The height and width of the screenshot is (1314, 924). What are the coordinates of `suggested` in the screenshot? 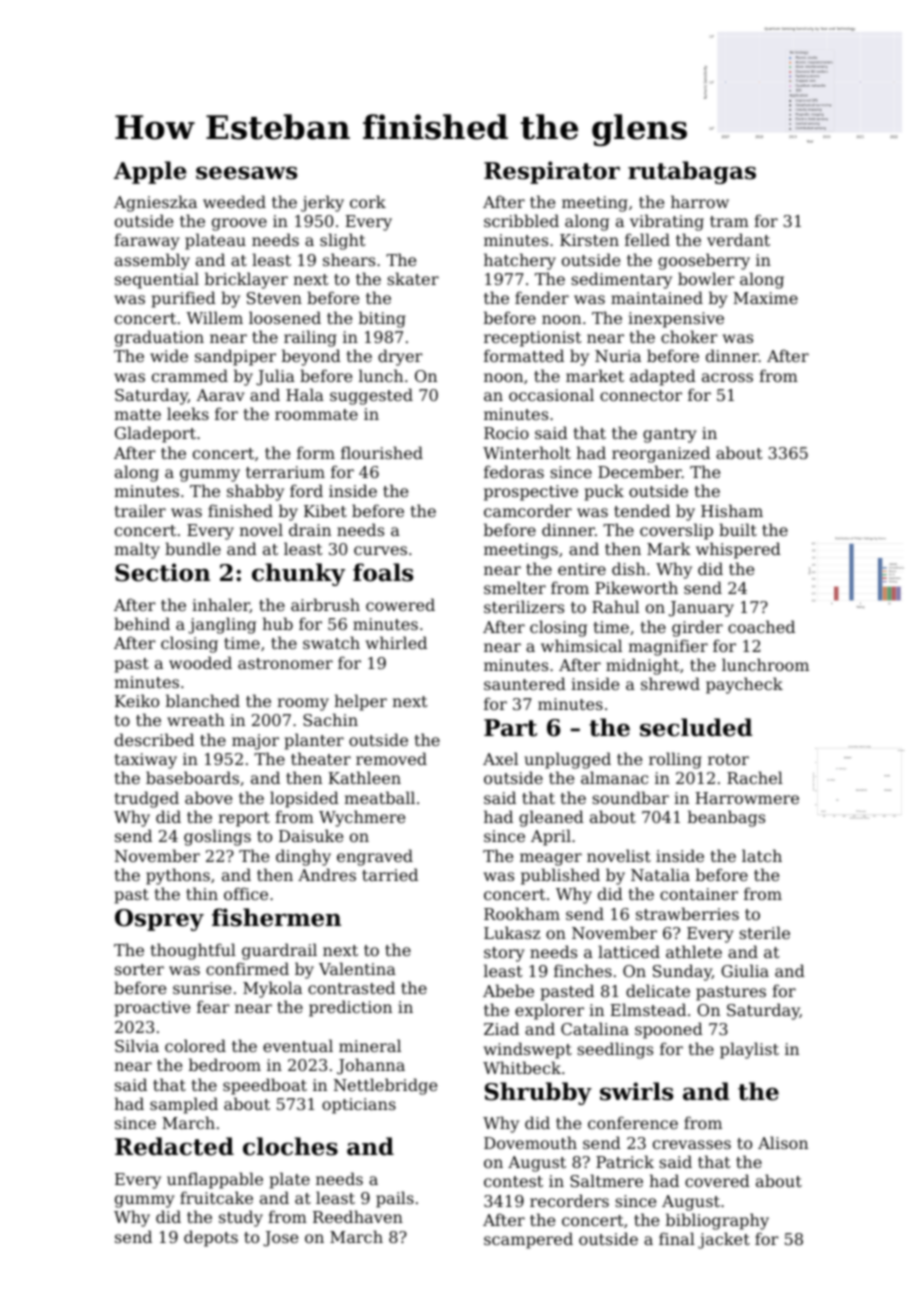 It's located at (371, 396).
